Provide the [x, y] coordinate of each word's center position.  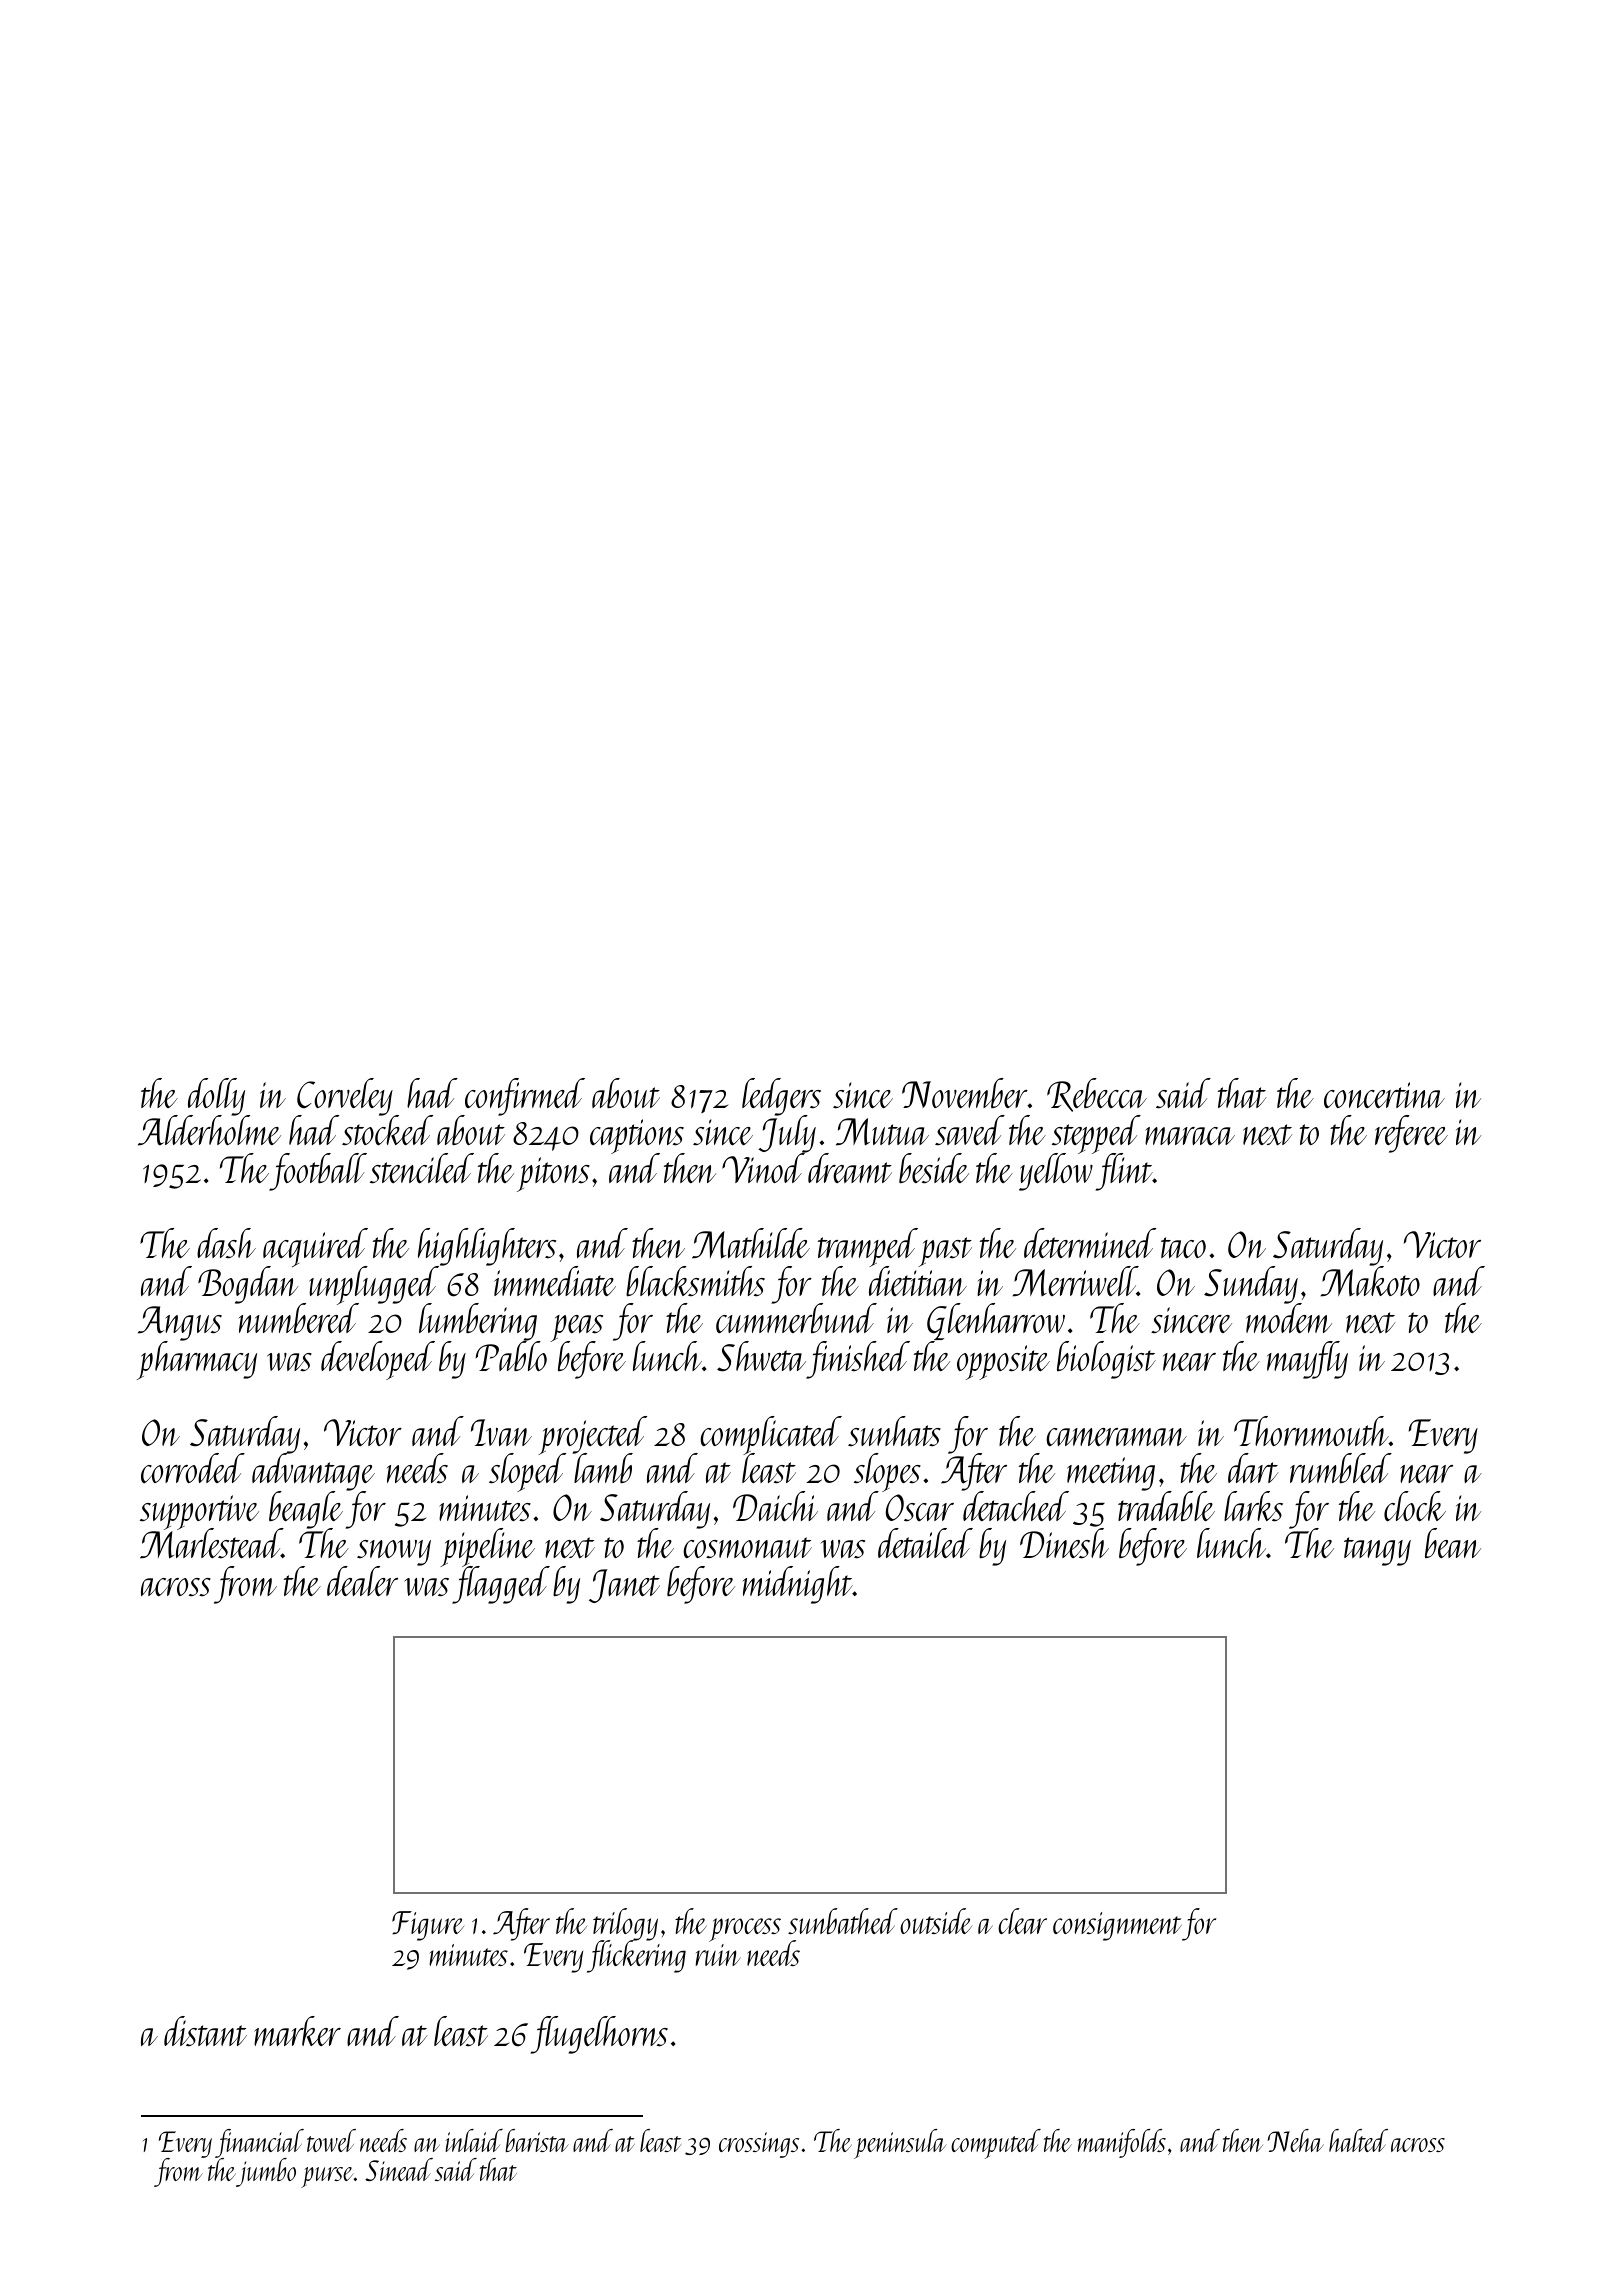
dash [226, 1243]
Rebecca [1097, 1095]
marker [297, 2031]
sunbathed [843, 1921]
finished [858, 1360]
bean [1453, 1543]
